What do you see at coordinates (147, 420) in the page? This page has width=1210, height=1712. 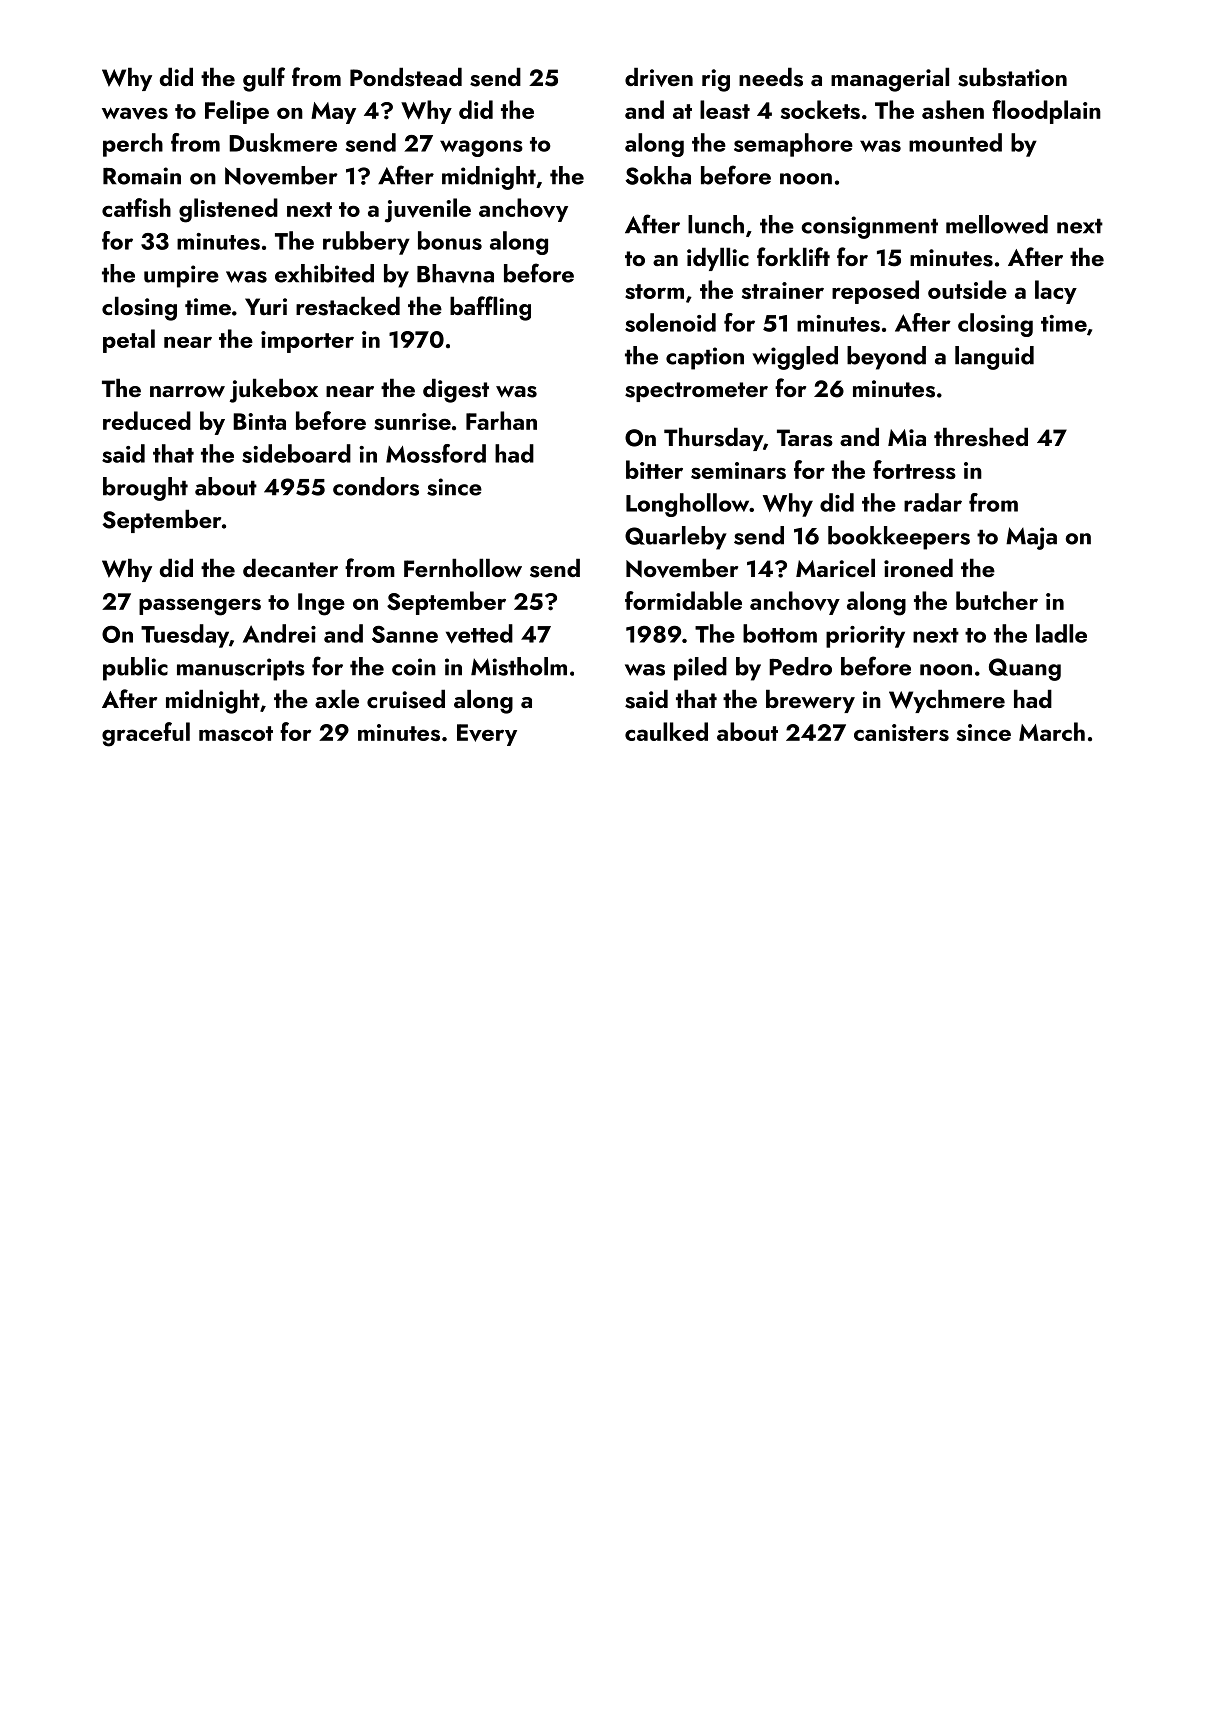 I see `reduced` at bounding box center [147, 420].
